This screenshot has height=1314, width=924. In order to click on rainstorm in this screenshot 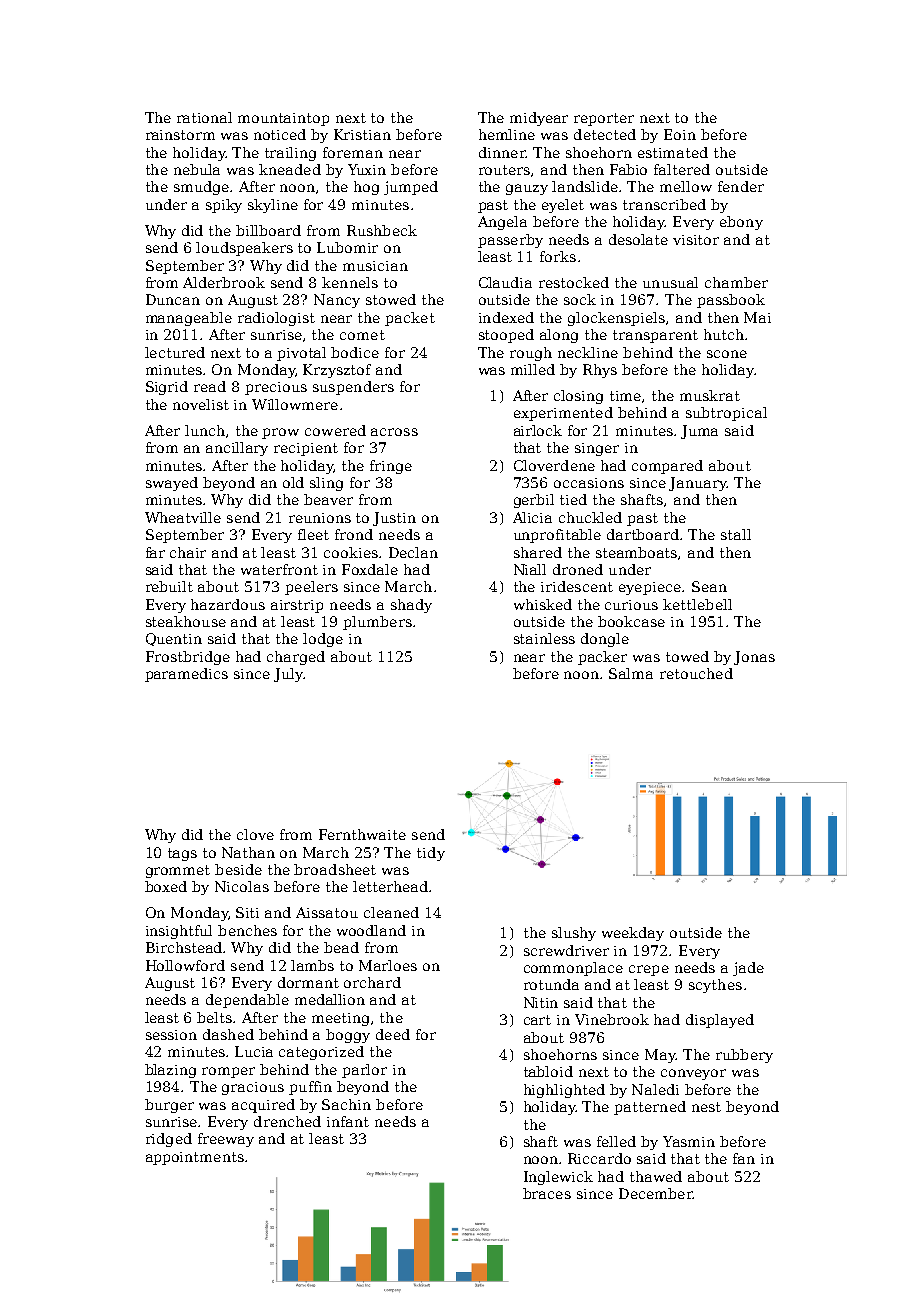, I will do `click(180, 135)`.
